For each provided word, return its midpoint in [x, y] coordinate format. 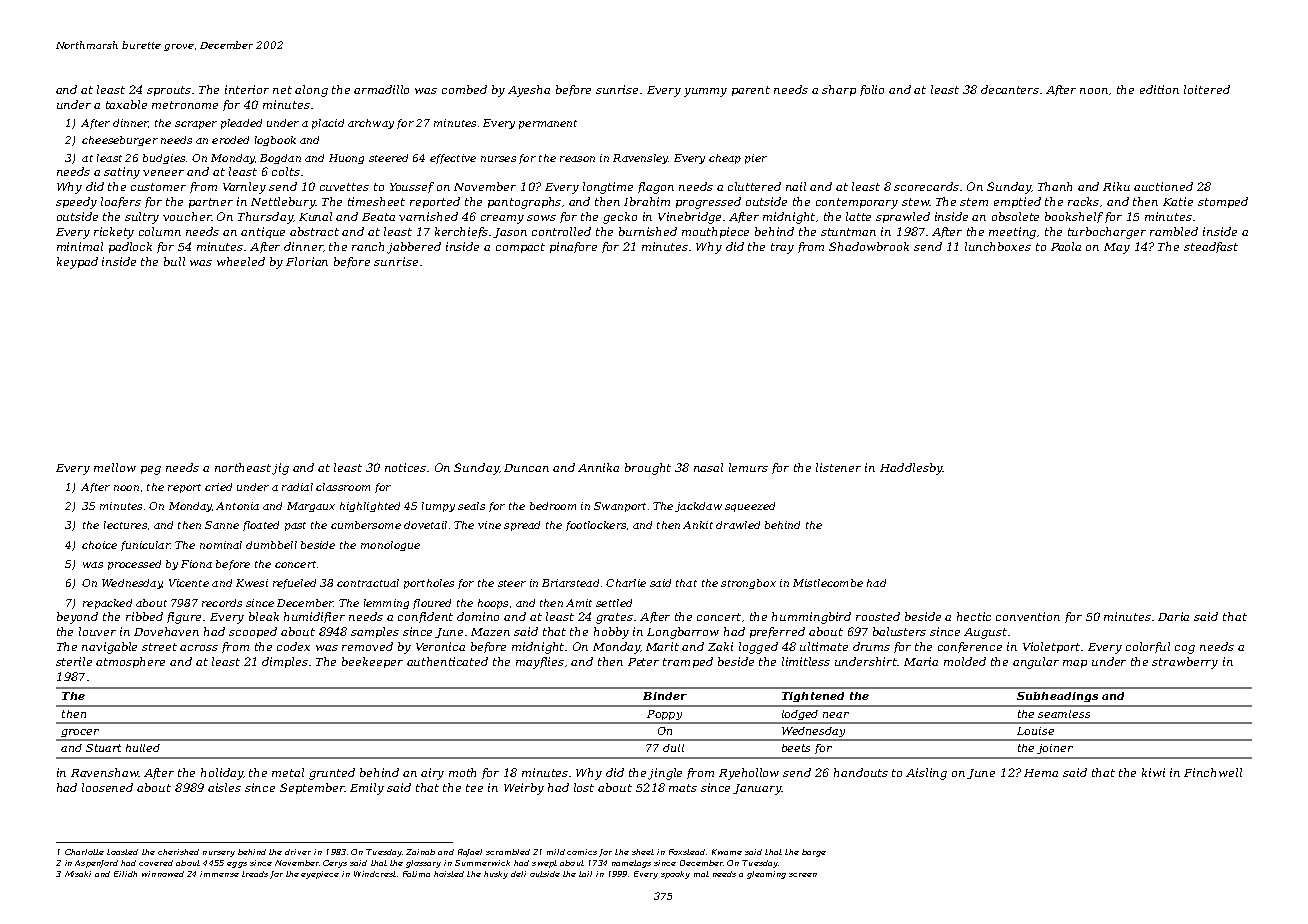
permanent [548, 124]
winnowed [163, 874]
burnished [648, 231]
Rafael [470, 853]
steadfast [1211, 247]
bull [174, 261]
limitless [806, 661]
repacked [107, 604]
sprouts [169, 91]
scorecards [926, 186]
